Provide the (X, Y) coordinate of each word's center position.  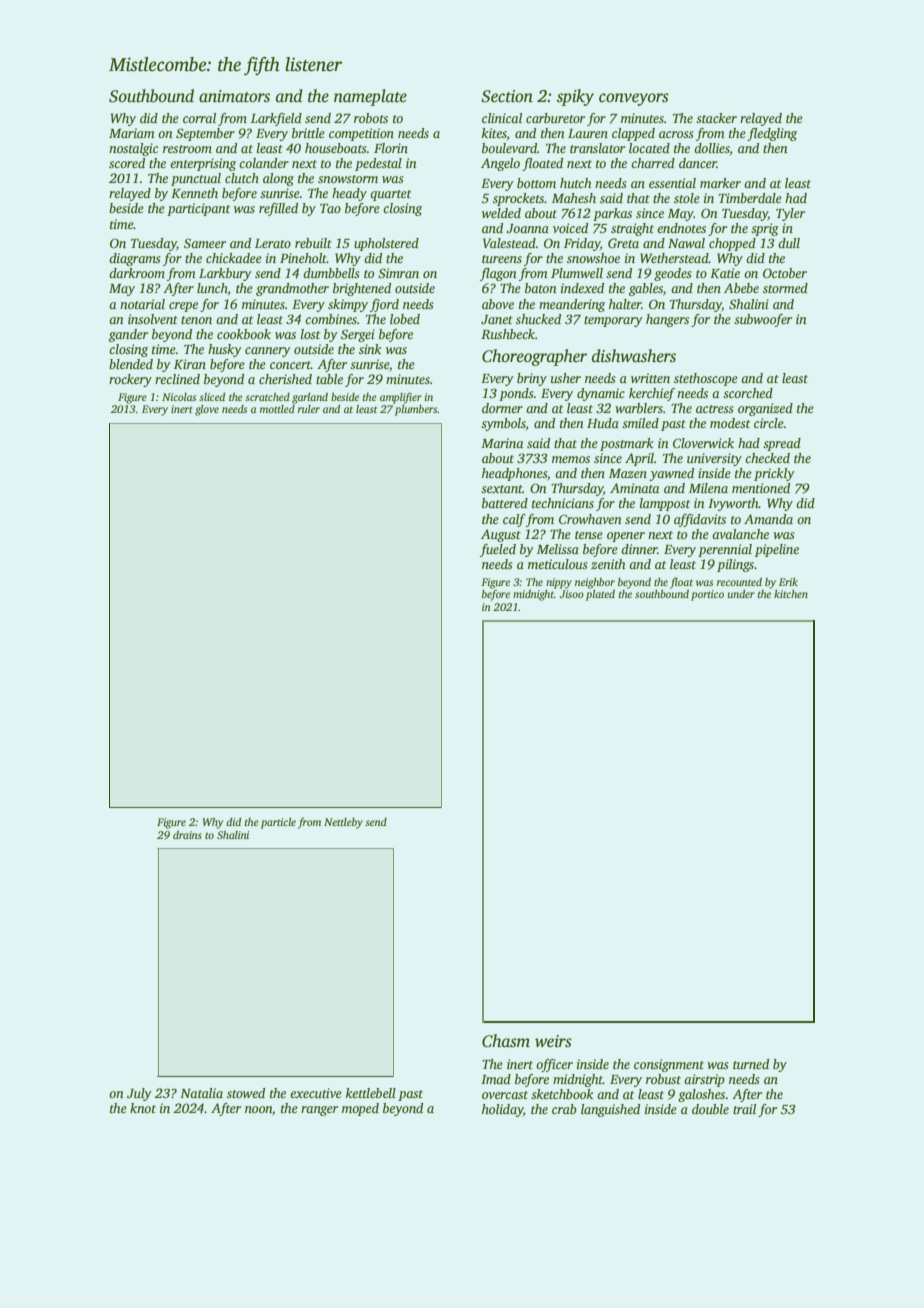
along (278, 179)
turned (751, 1064)
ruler (309, 409)
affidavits (700, 520)
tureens (502, 259)
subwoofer (763, 320)
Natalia (201, 1093)
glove (207, 410)
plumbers (416, 410)
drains (187, 835)
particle (278, 823)
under (741, 594)
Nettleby (343, 823)
